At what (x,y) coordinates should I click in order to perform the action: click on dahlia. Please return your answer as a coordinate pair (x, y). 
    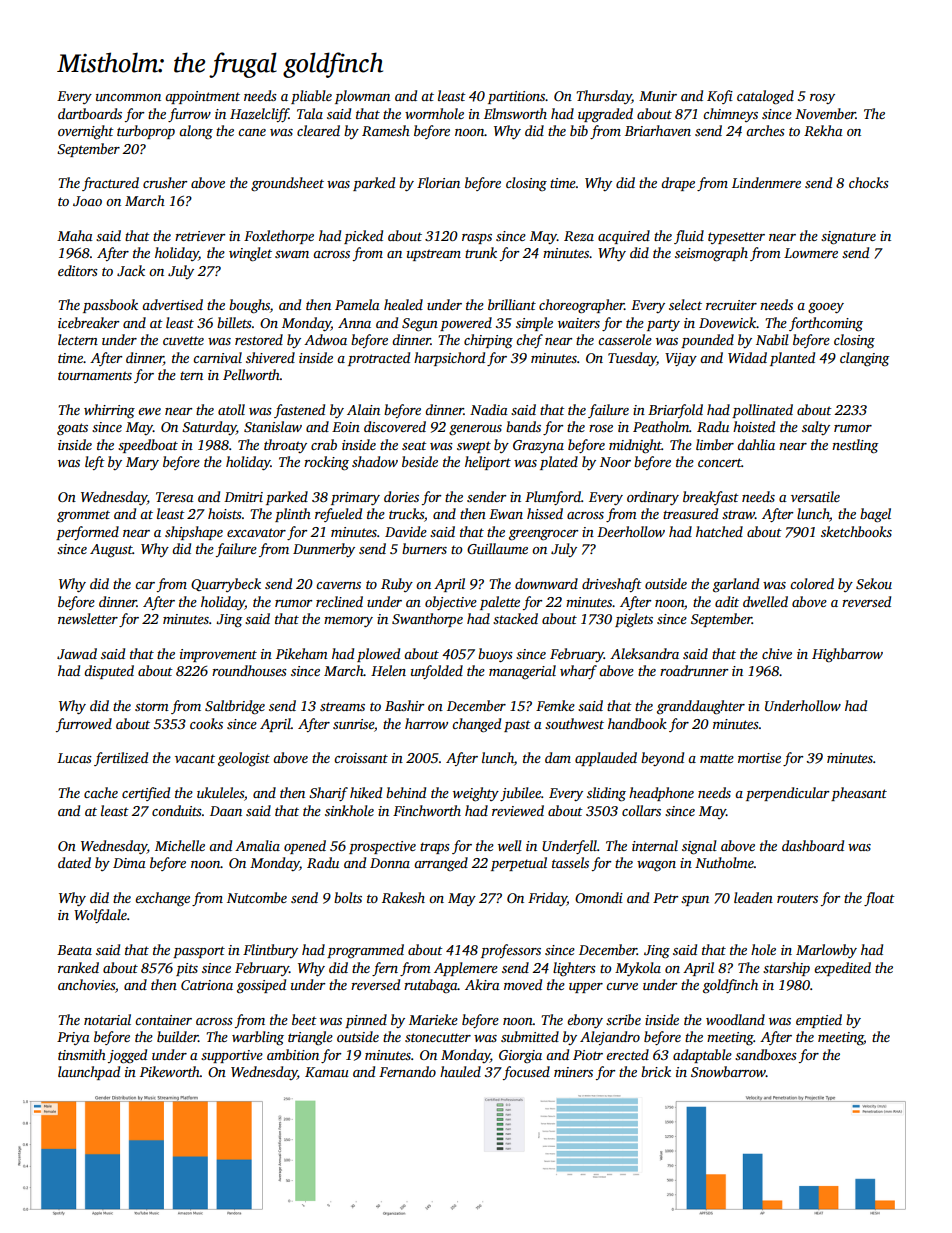
    Looking at the image, I should click on (756, 444).
